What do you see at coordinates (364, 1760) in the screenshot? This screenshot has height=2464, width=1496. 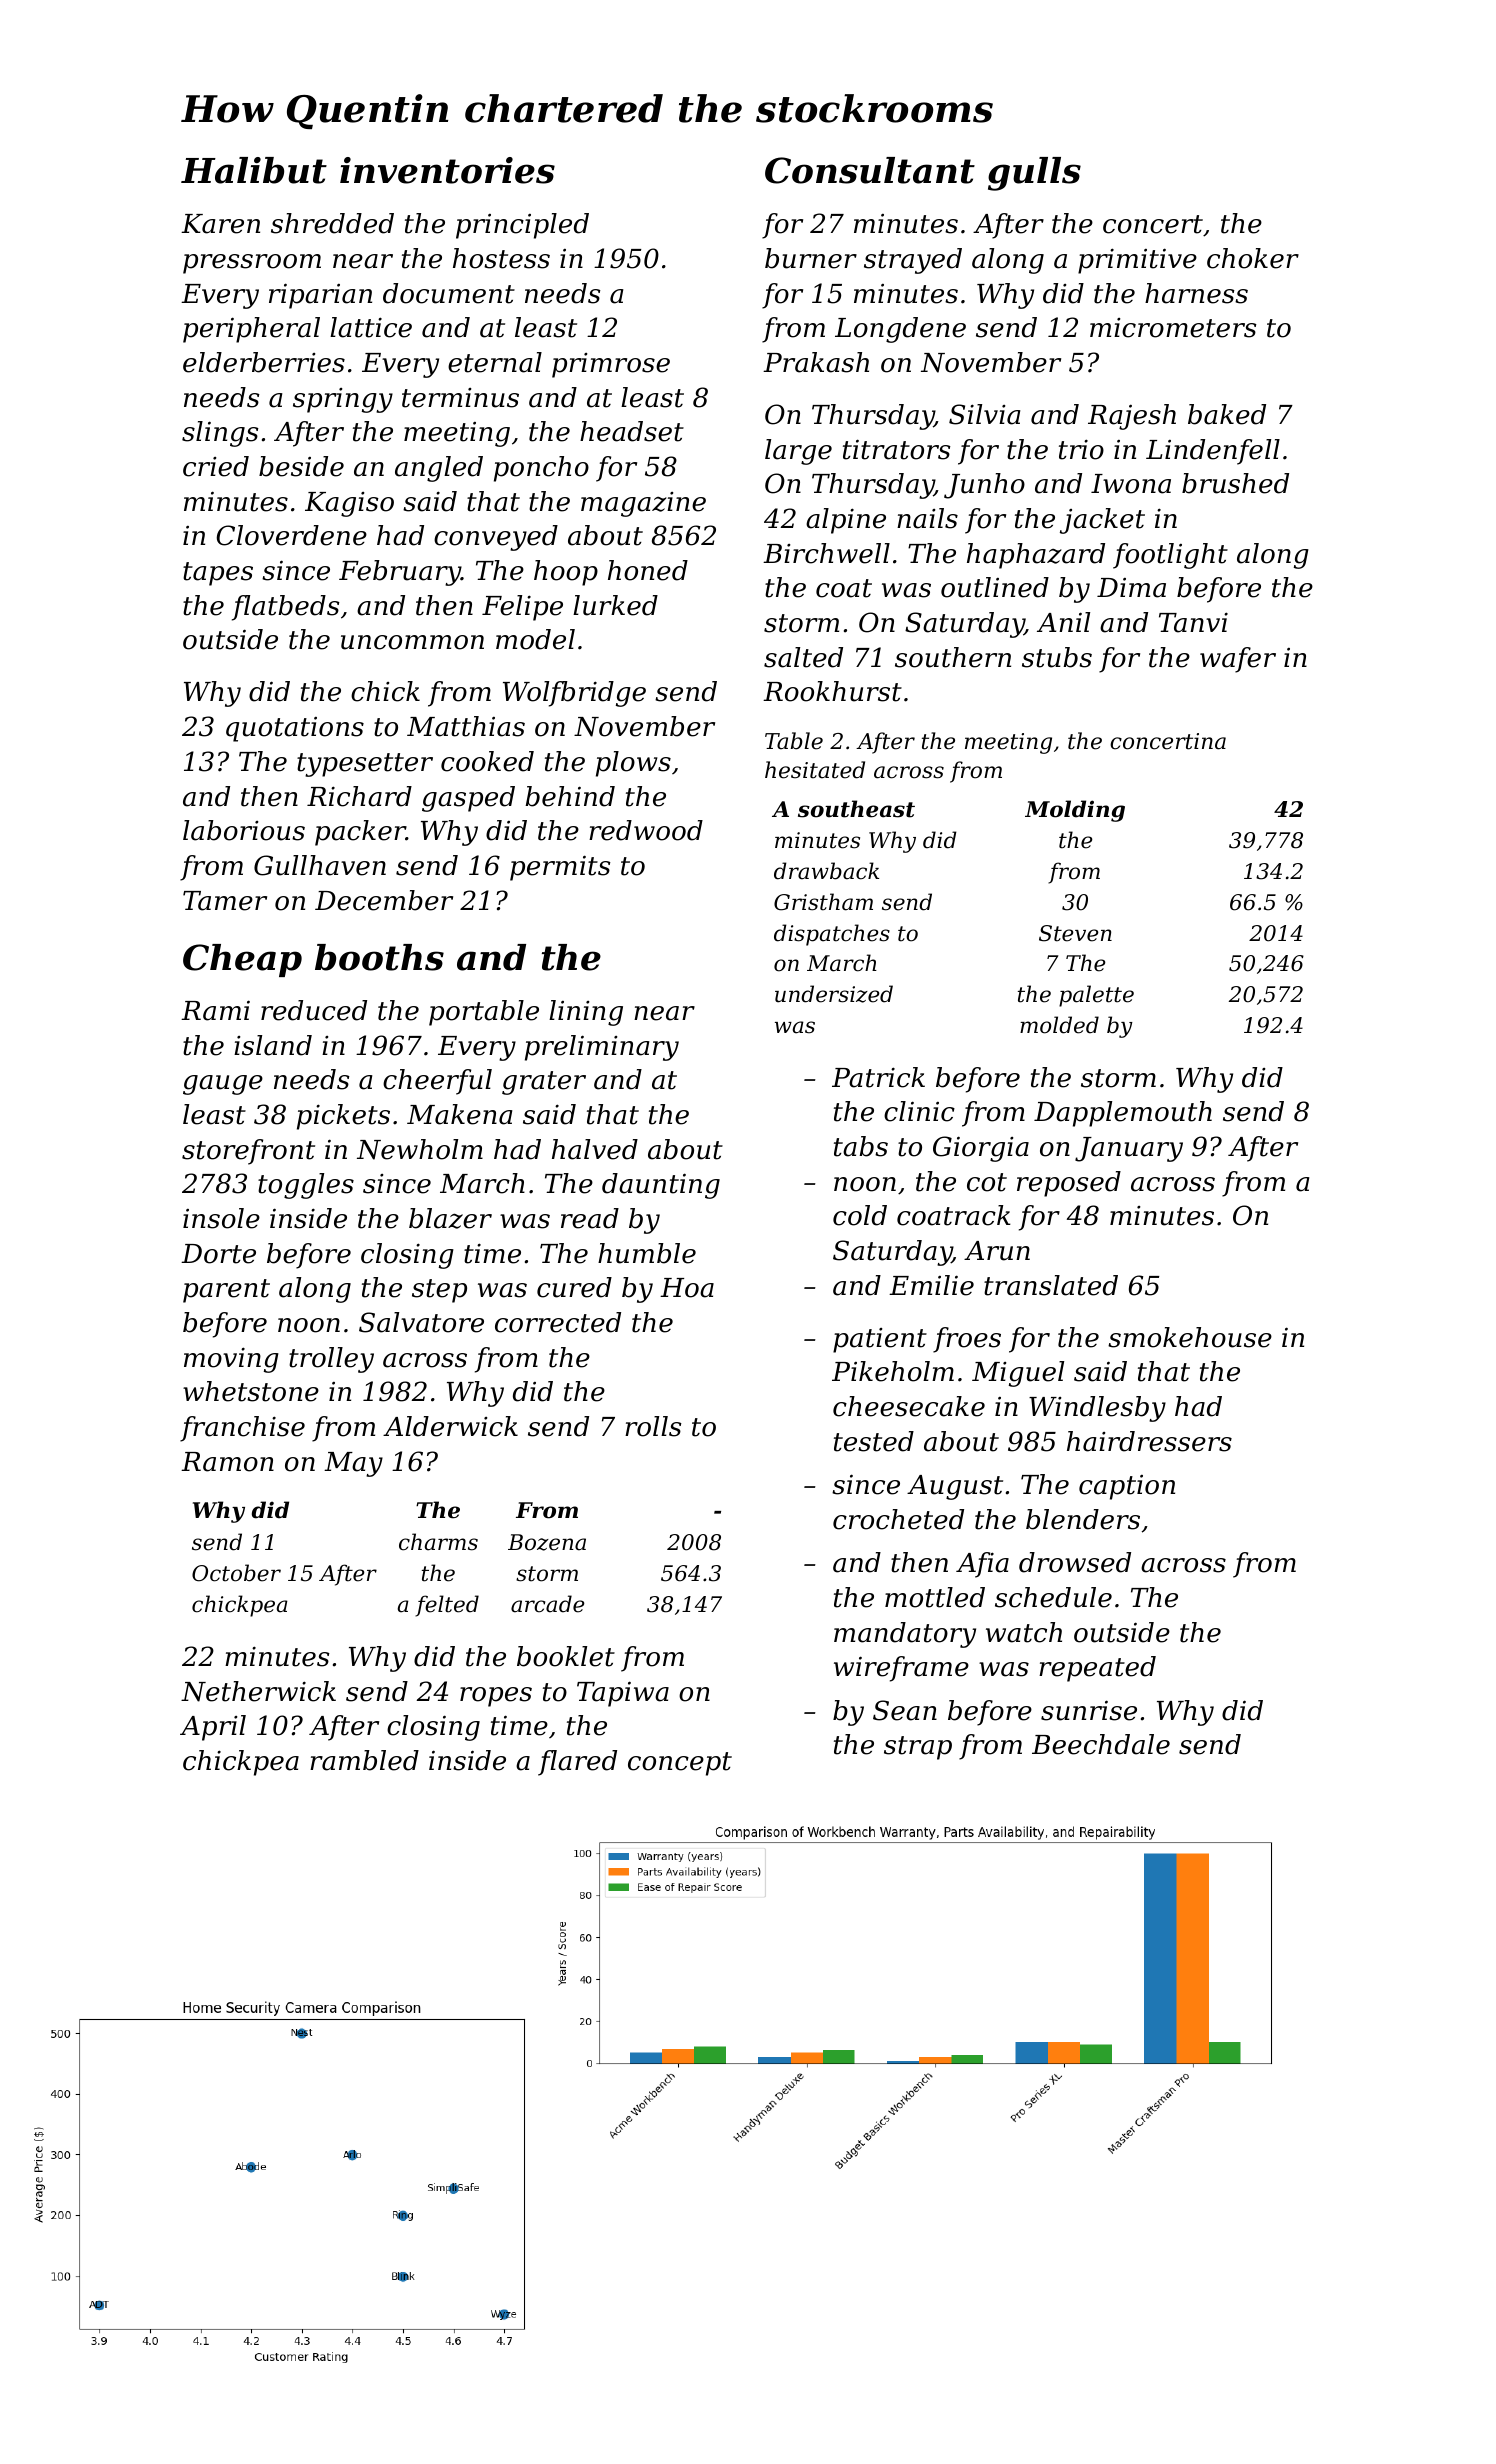 I see `rambled` at bounding box center [364, 1760].
